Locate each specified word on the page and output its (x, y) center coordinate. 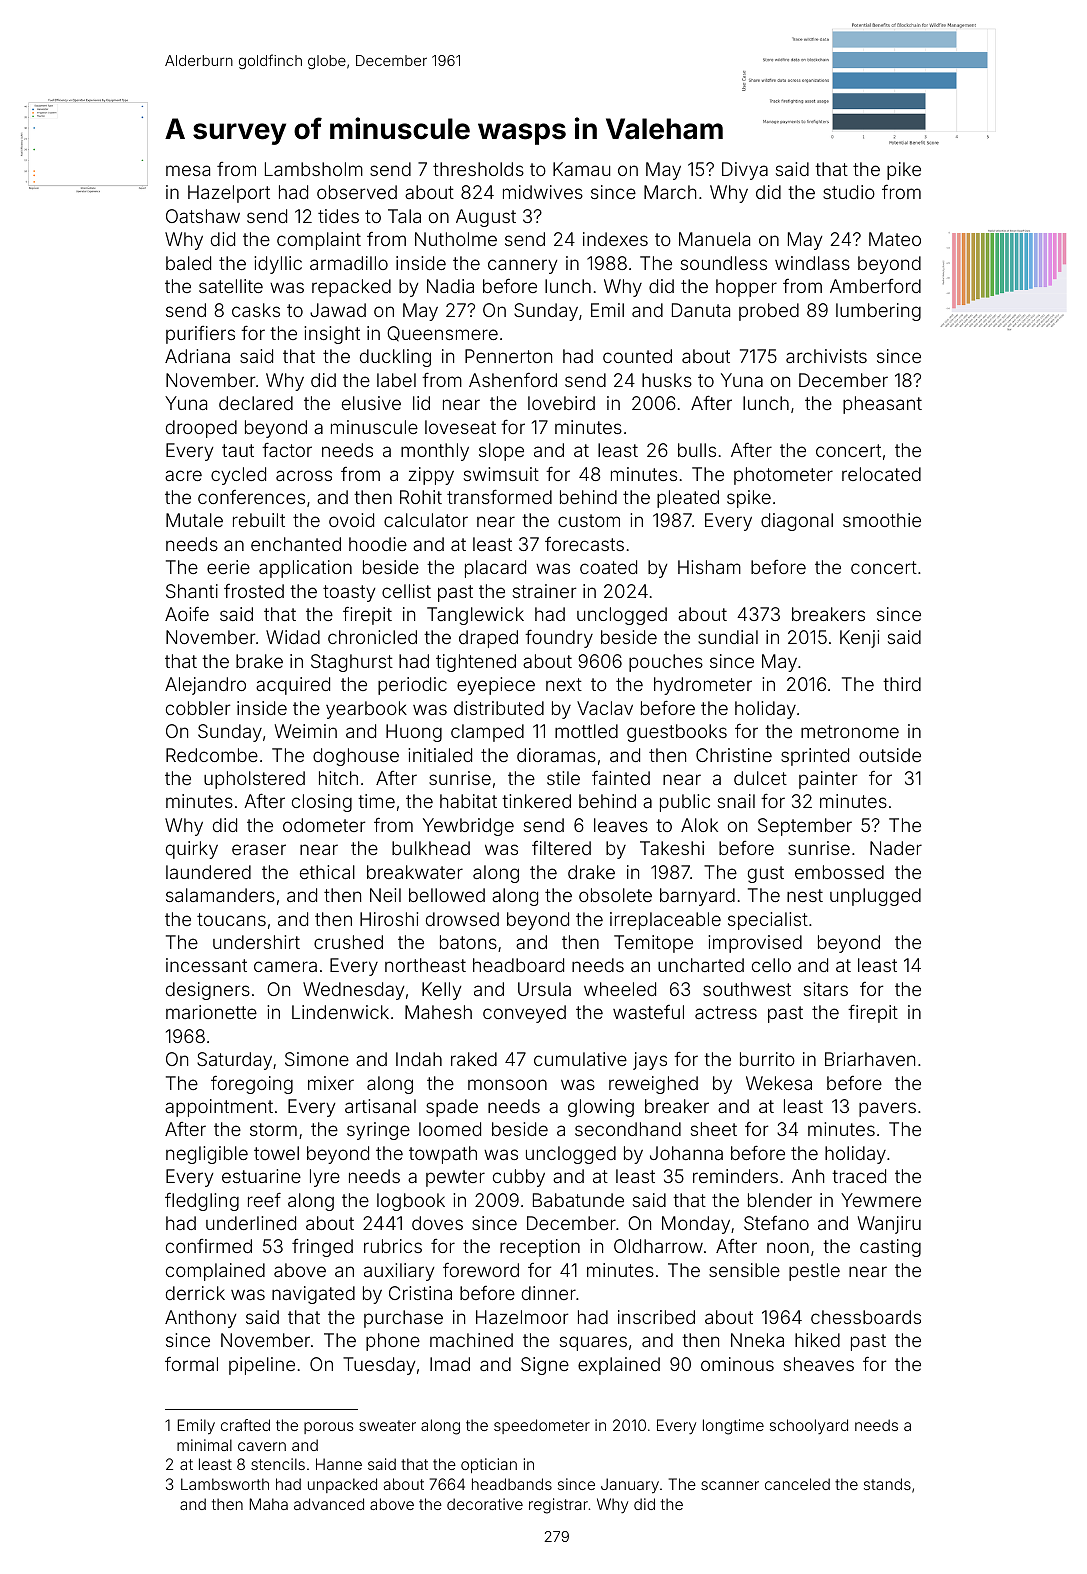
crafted (245, 1425)
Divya (745, 171)
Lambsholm (314, 169)
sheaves (819, 1364)
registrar (558, 1506)
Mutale (194, 520)
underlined (251, 1223)
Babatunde (578, 1200)
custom (589, 520)
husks (667, 380)
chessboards (866, 1317)
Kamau (581, 169)
